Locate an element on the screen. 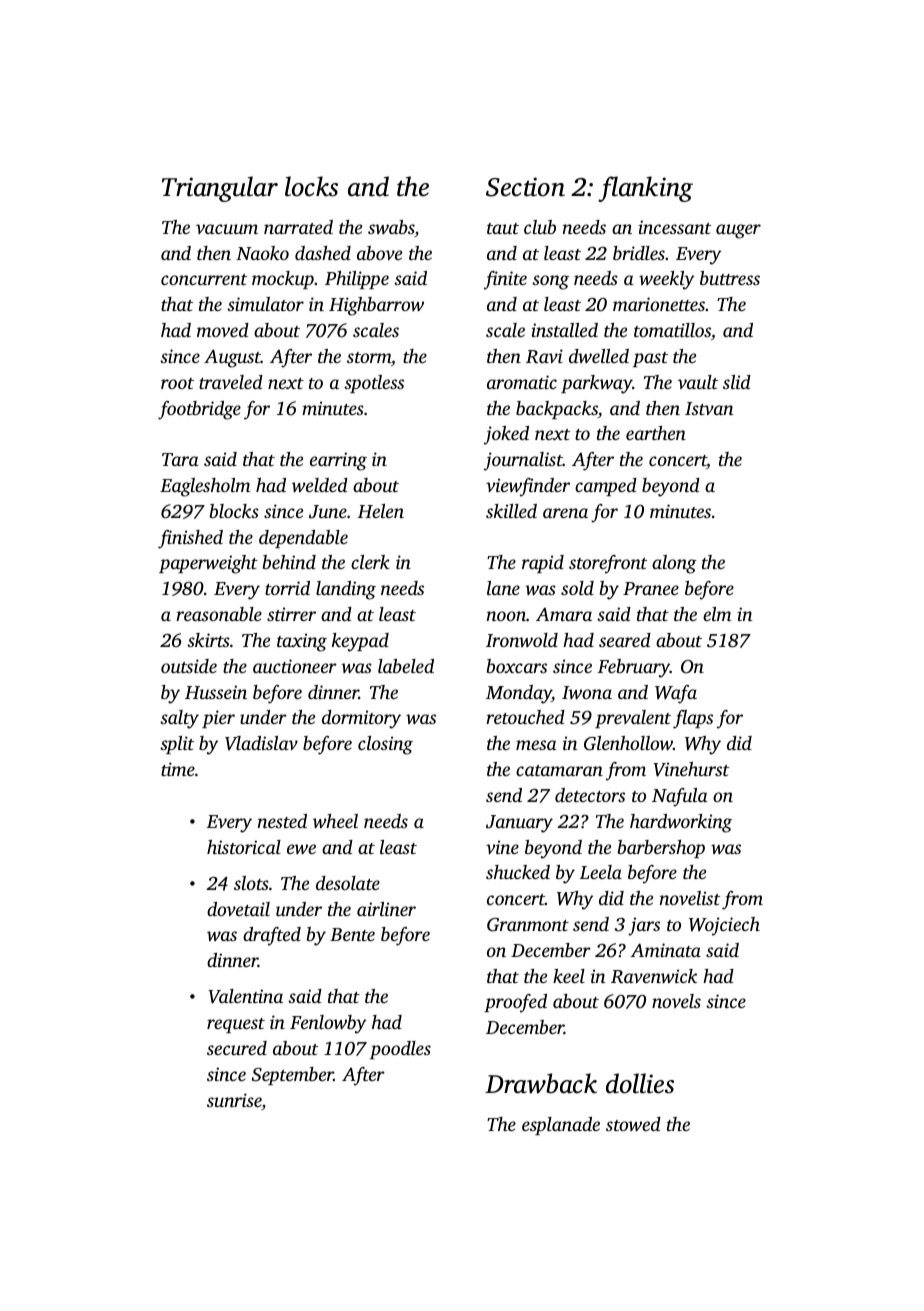 This screenshot has height=1311, width=924. slots is located at coordinates (251, 883).
